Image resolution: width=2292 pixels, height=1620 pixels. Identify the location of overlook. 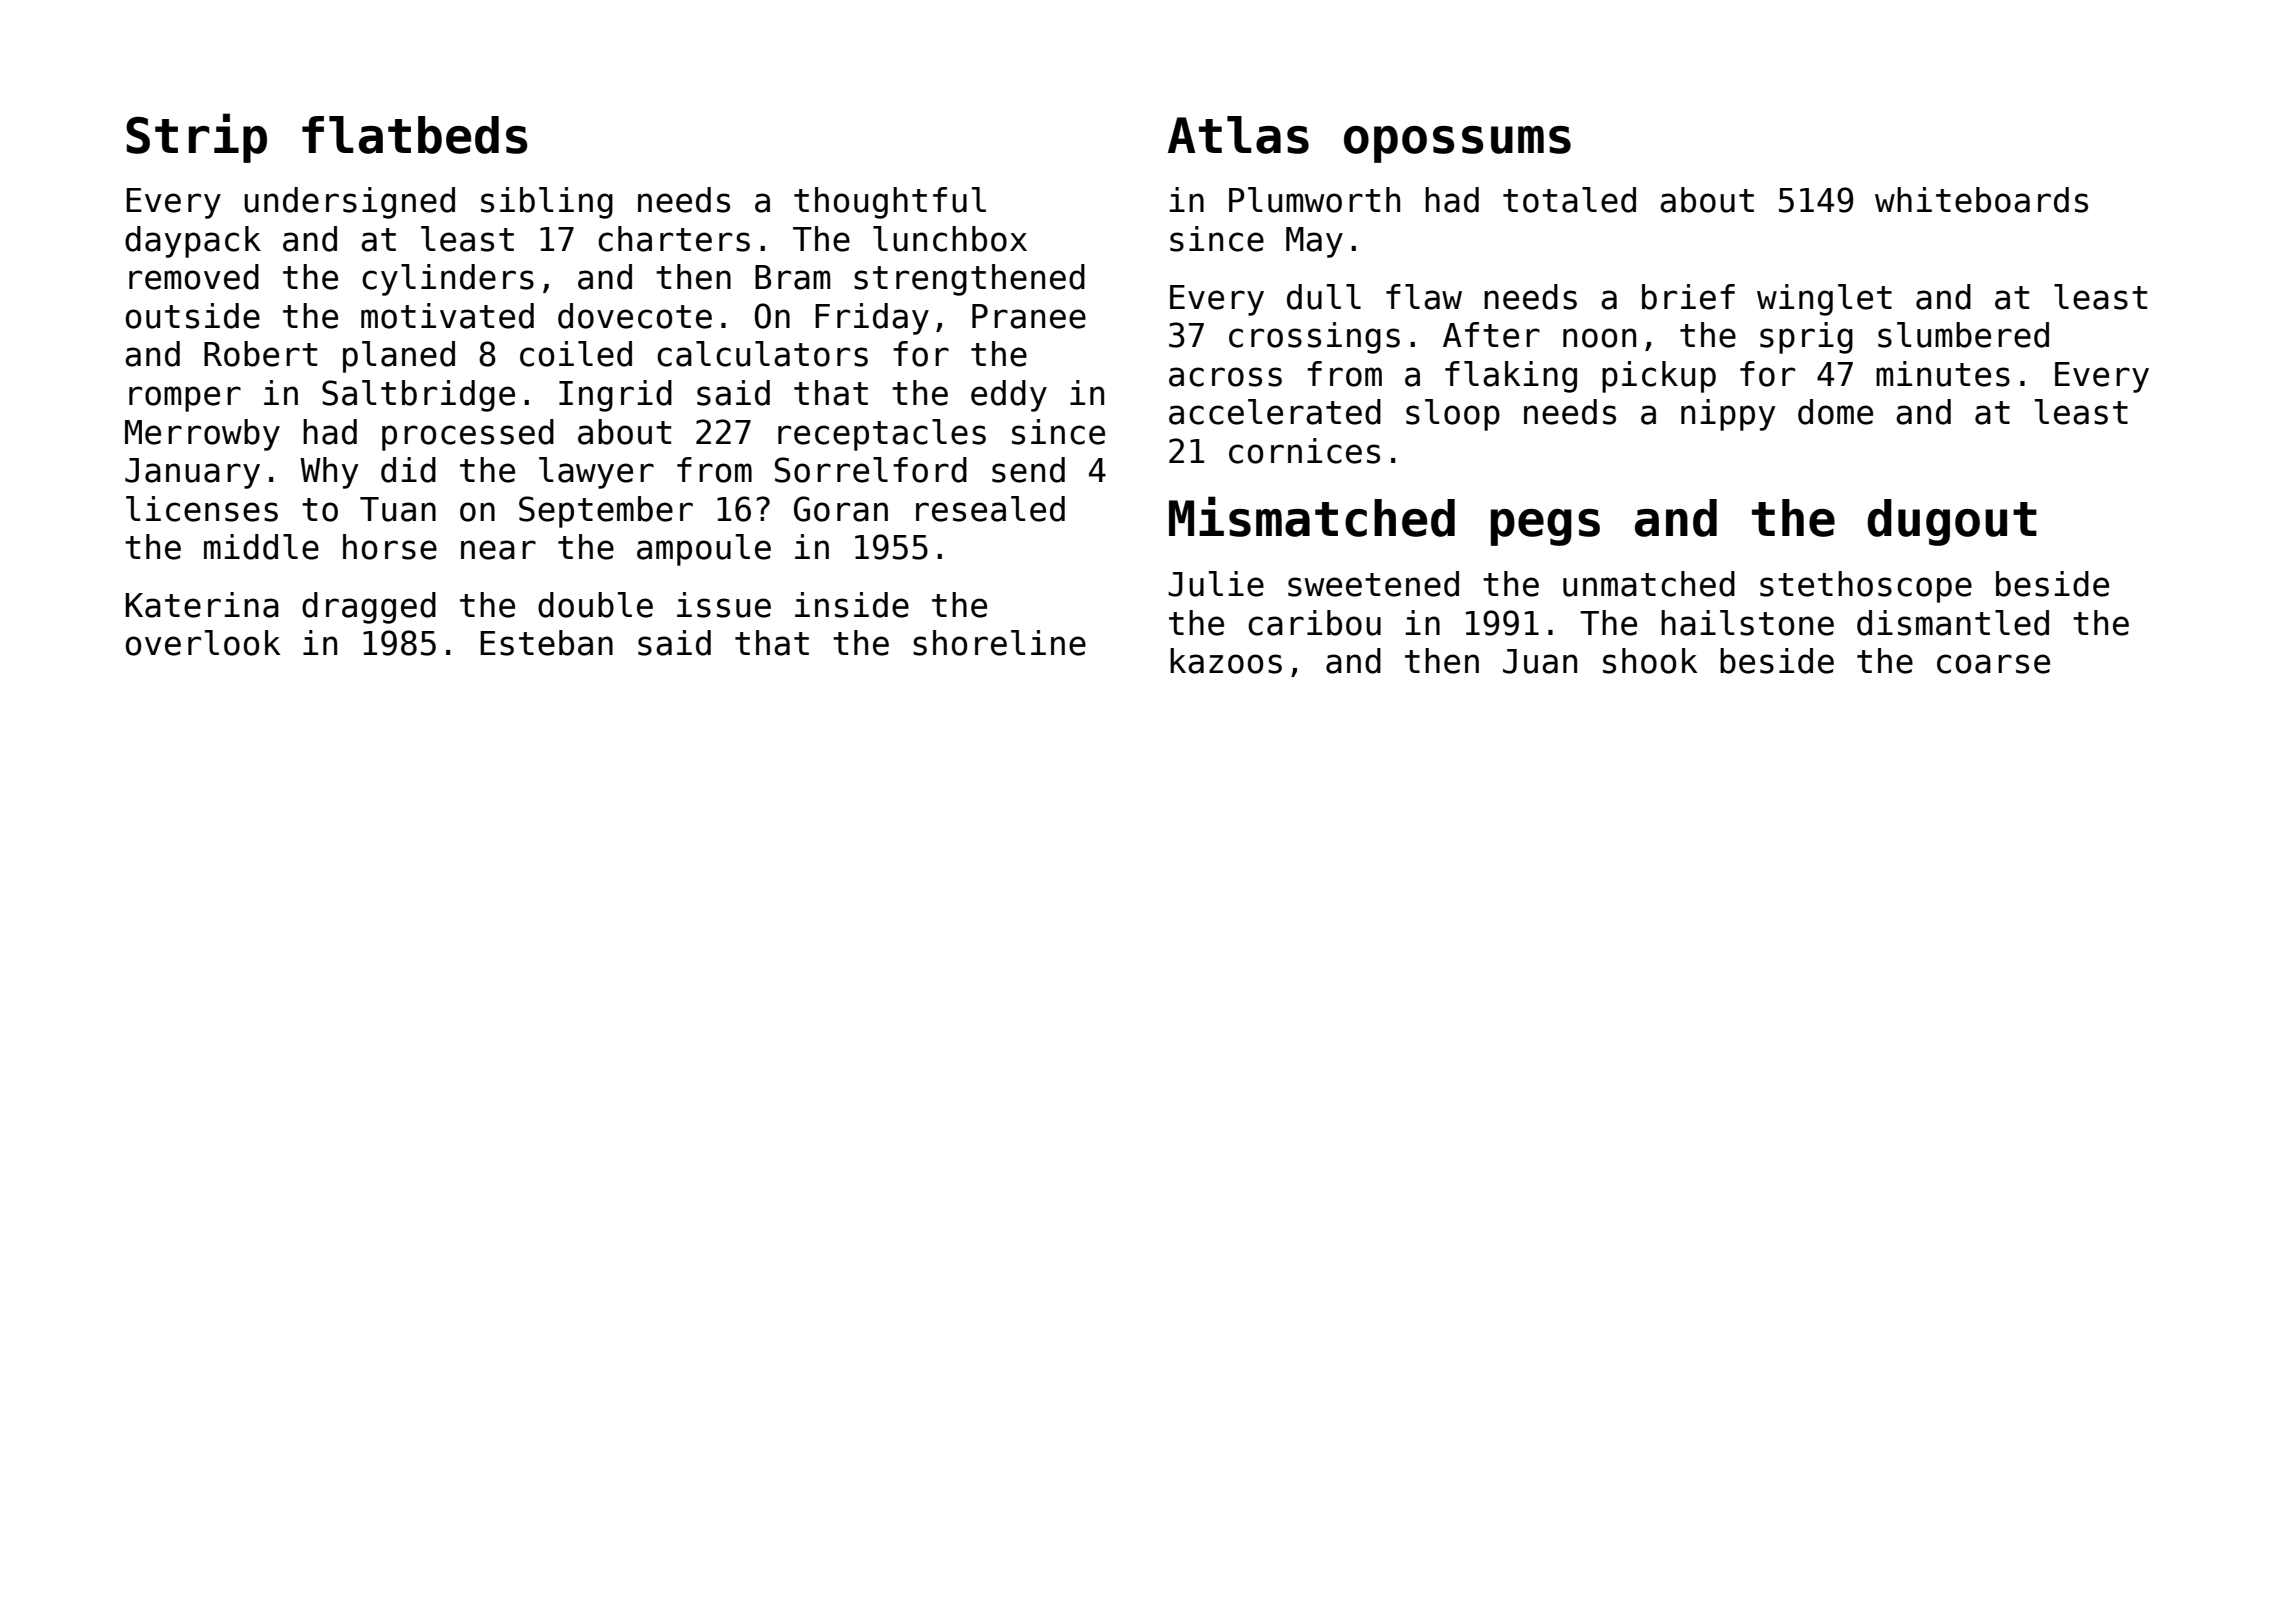
(203, 643).
